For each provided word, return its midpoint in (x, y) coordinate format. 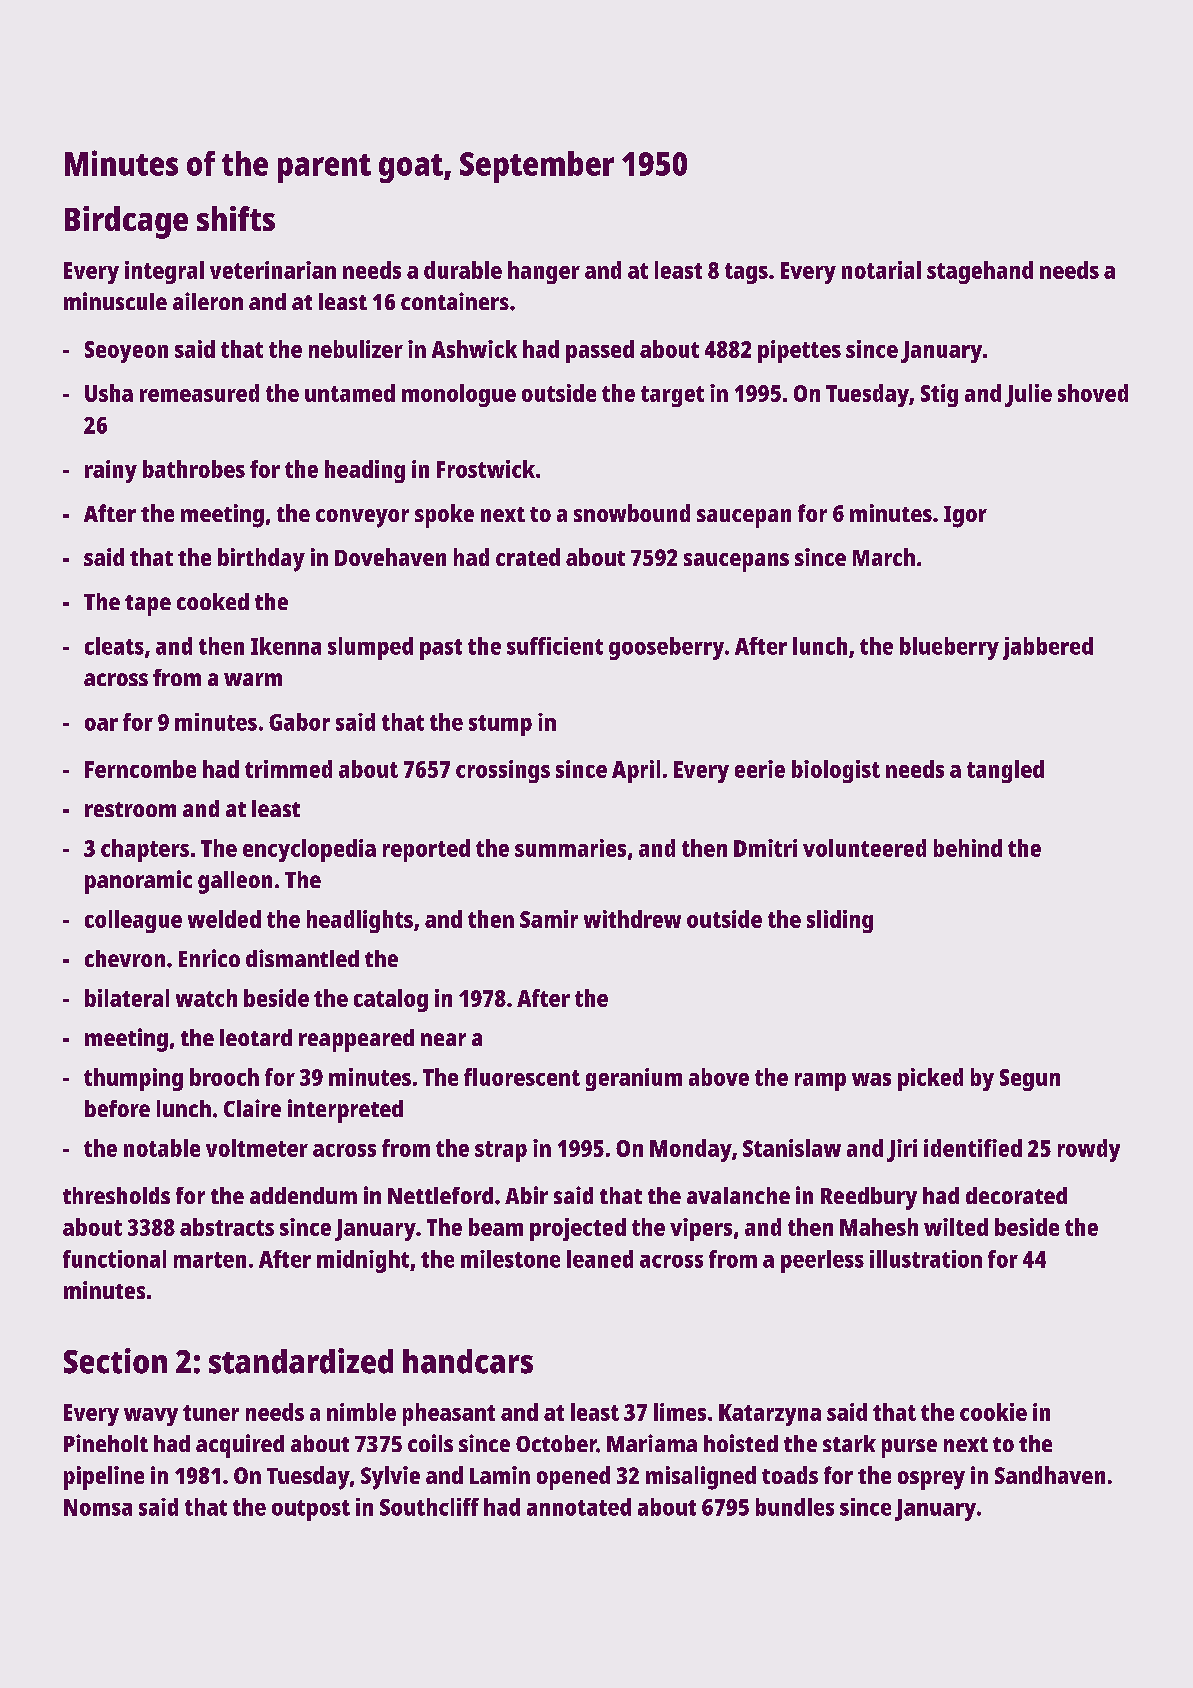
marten (210, 1260)
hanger (544, 272)
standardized (301, 1361)
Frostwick (486, 469)
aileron (208, 301)
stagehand (980, 272)
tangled (1005, 771)
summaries (570, 848)
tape (148, 605)
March (884, 557)
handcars (468, 1361)
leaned (600, 1259)
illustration (926, 1259)
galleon (235, 882)
